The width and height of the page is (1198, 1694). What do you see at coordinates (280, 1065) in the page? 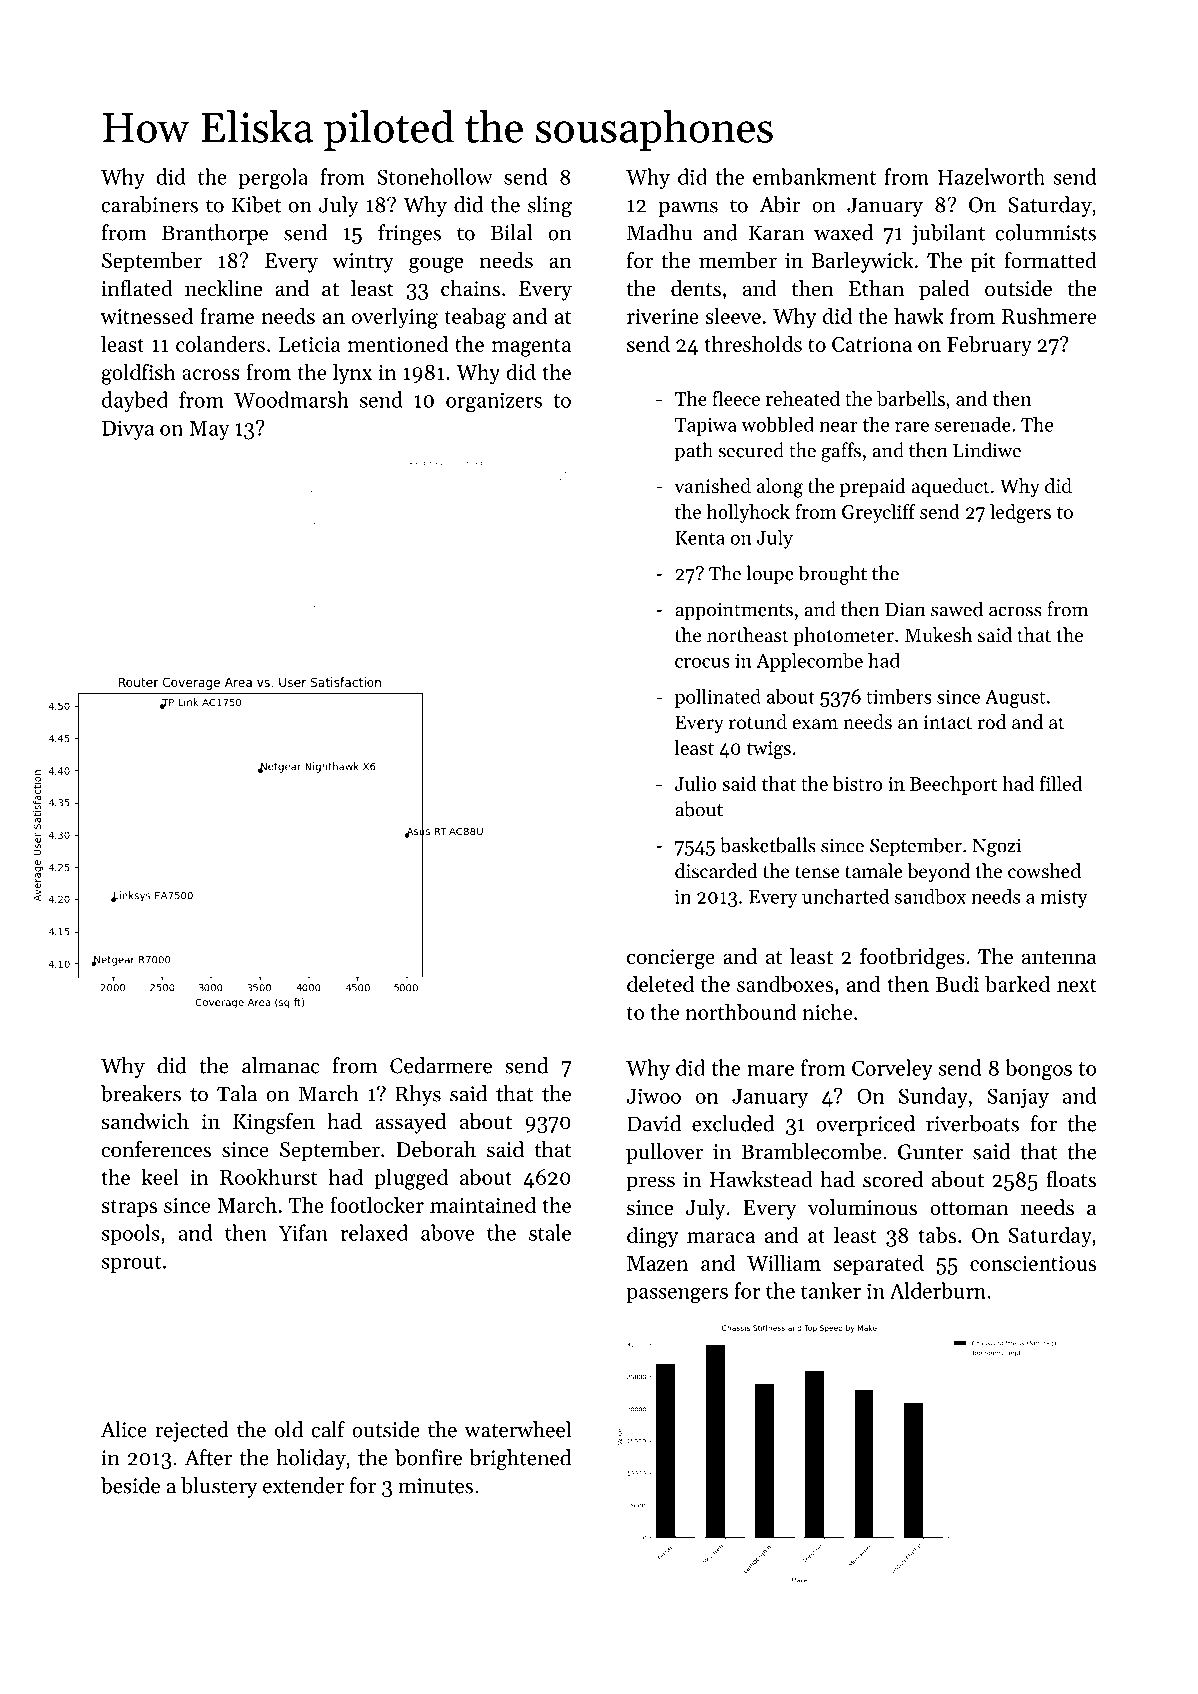
I see `almanac` at bounding box center [280, 1065].
